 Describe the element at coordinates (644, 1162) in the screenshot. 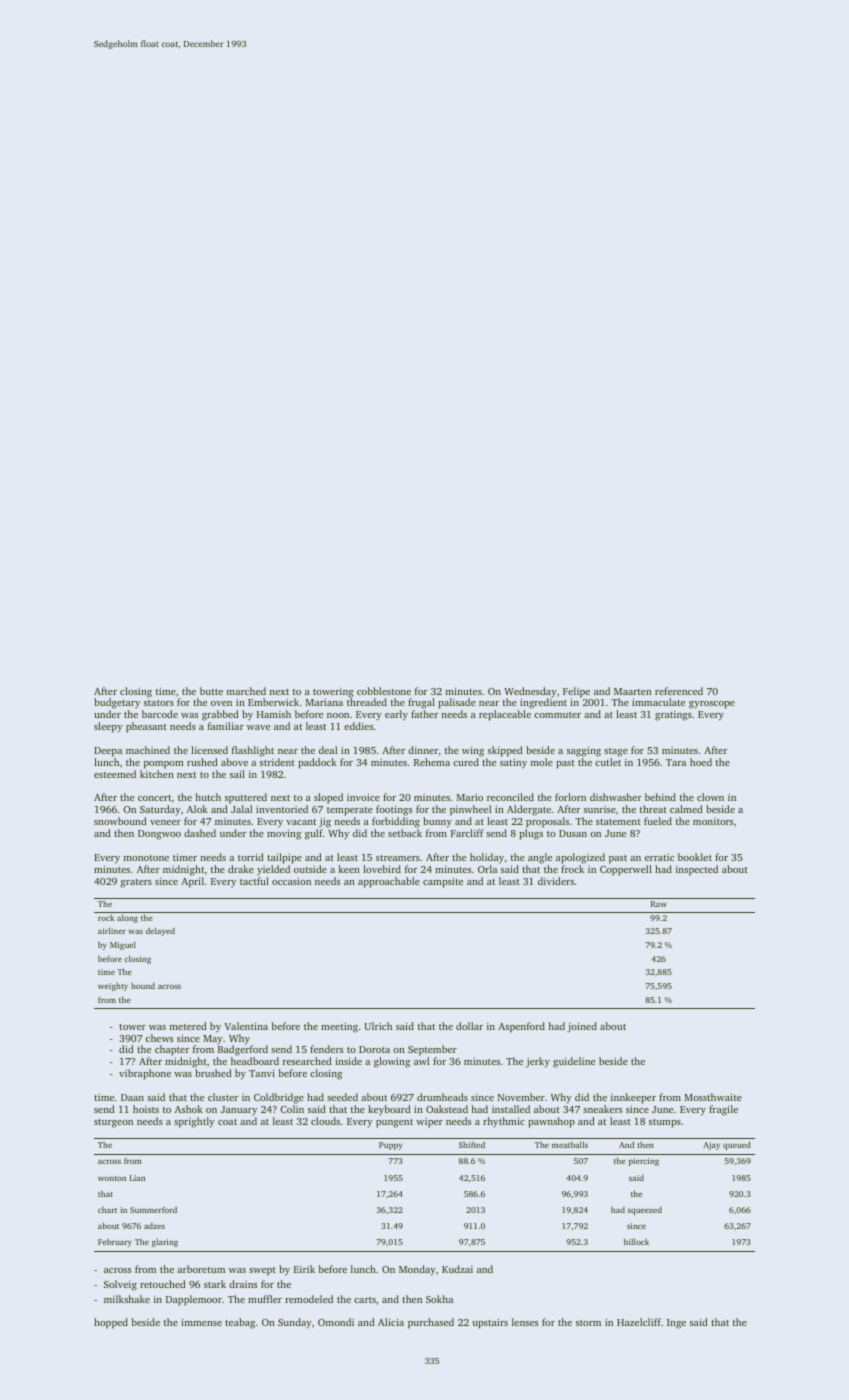

I see `piercing` at that location.
